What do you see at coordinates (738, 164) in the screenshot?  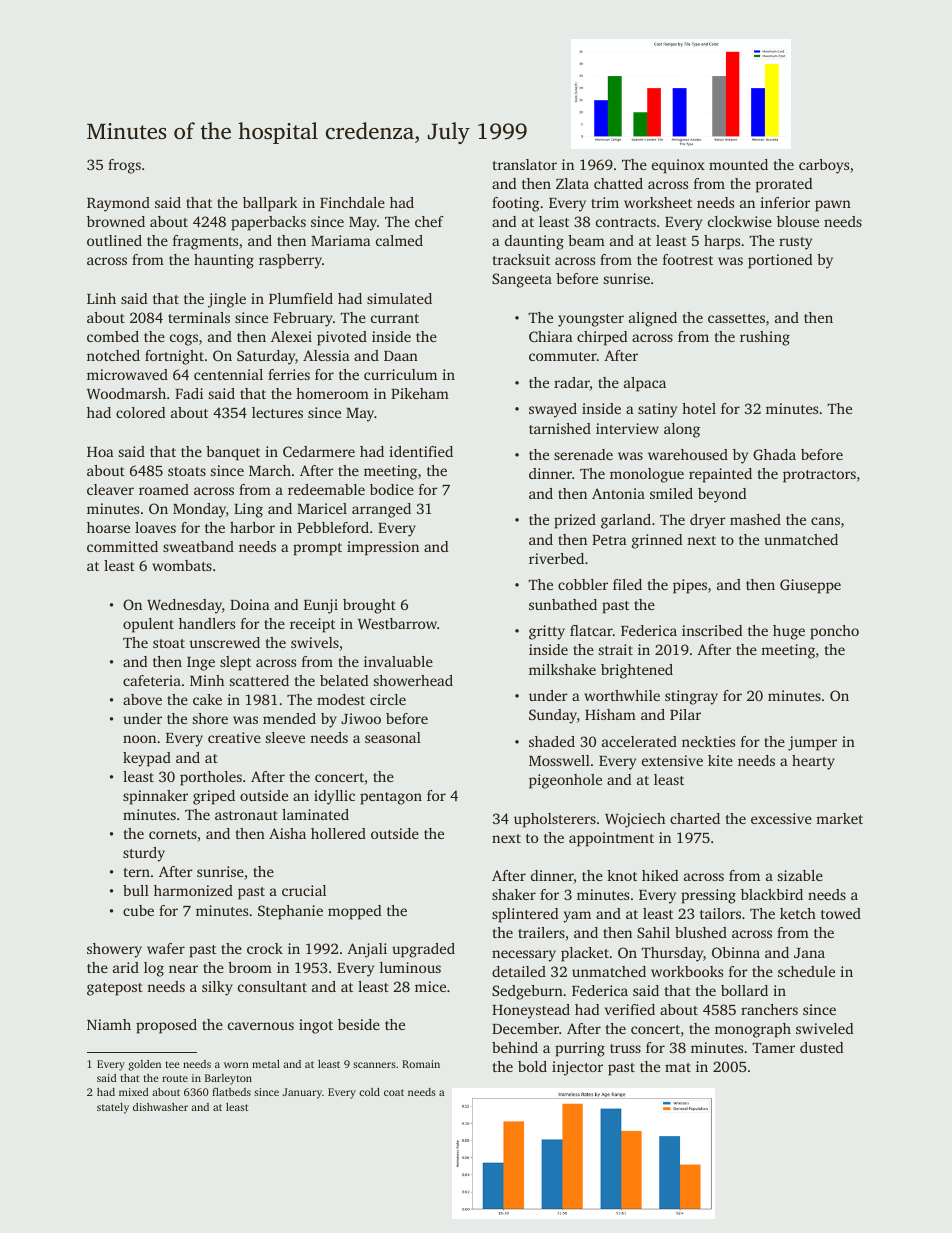 I see `mounted` at bounding box center [738, 164].
